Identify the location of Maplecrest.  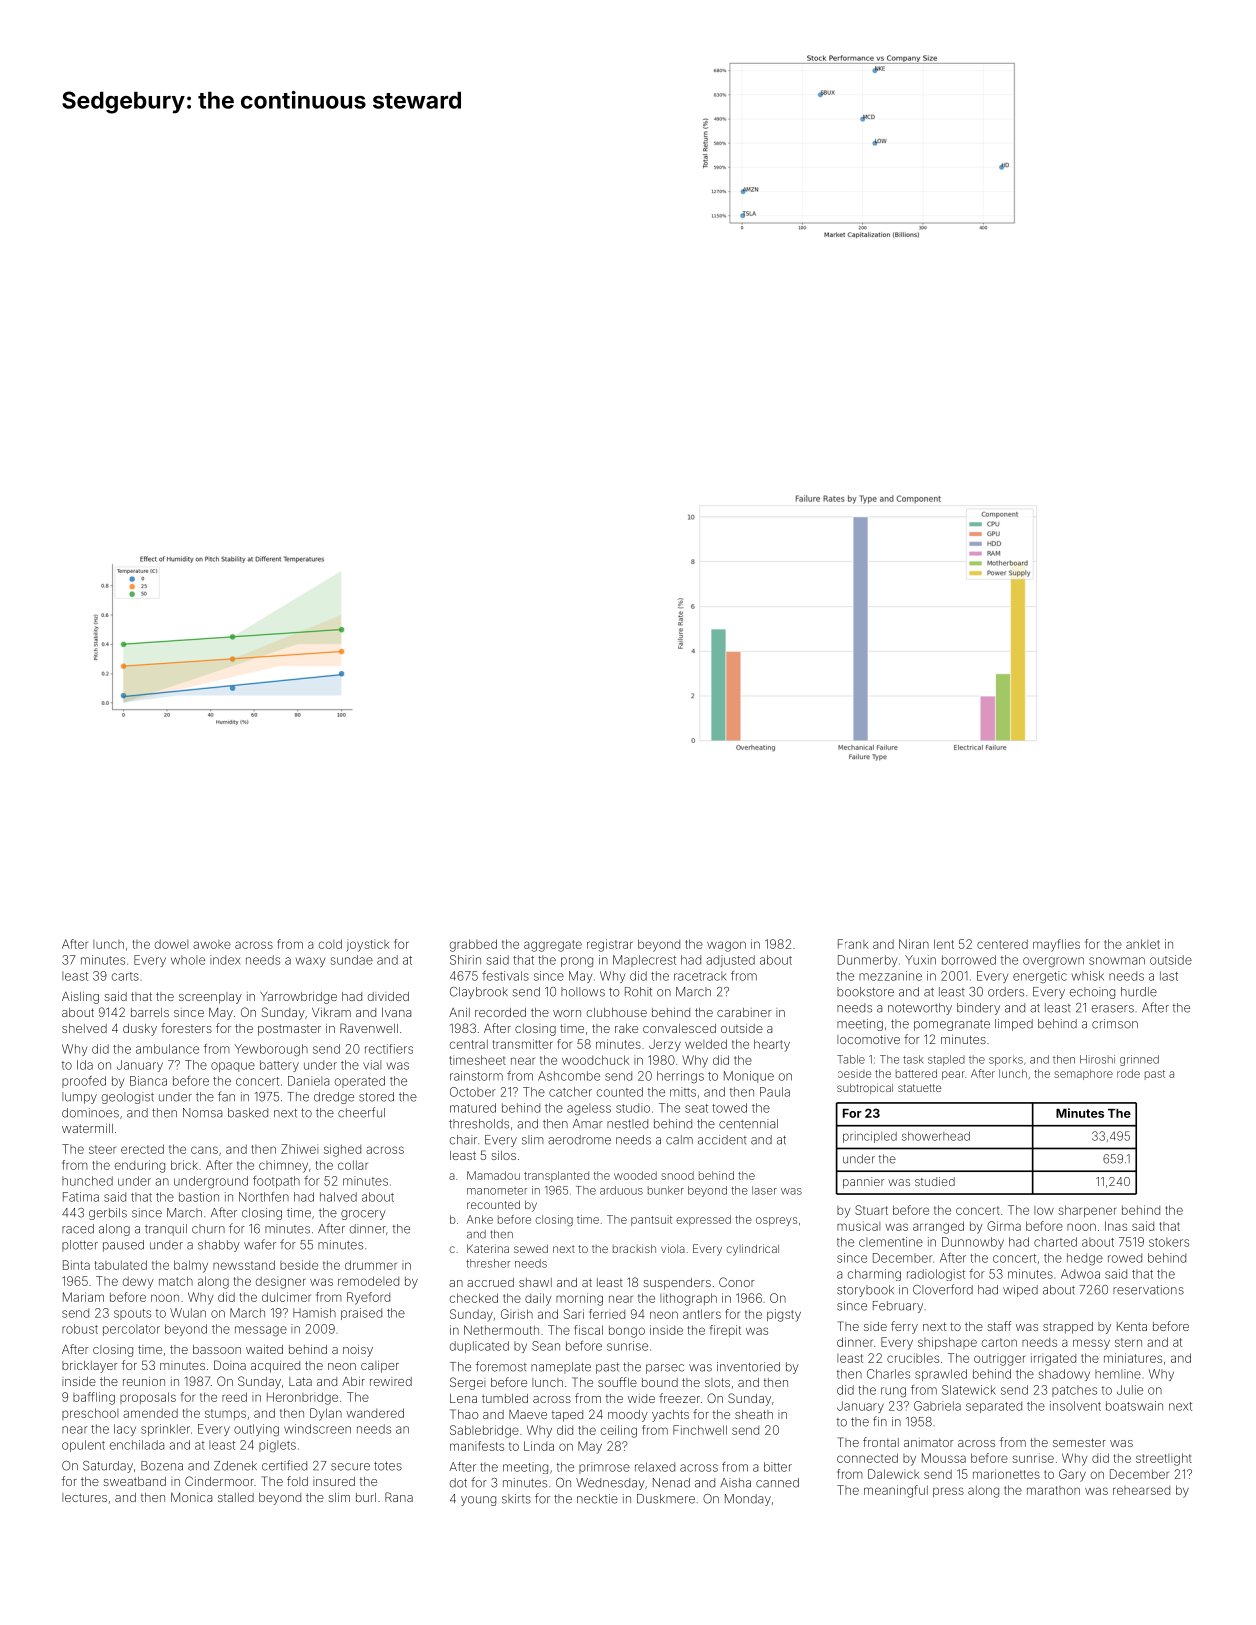
(644, 961).
